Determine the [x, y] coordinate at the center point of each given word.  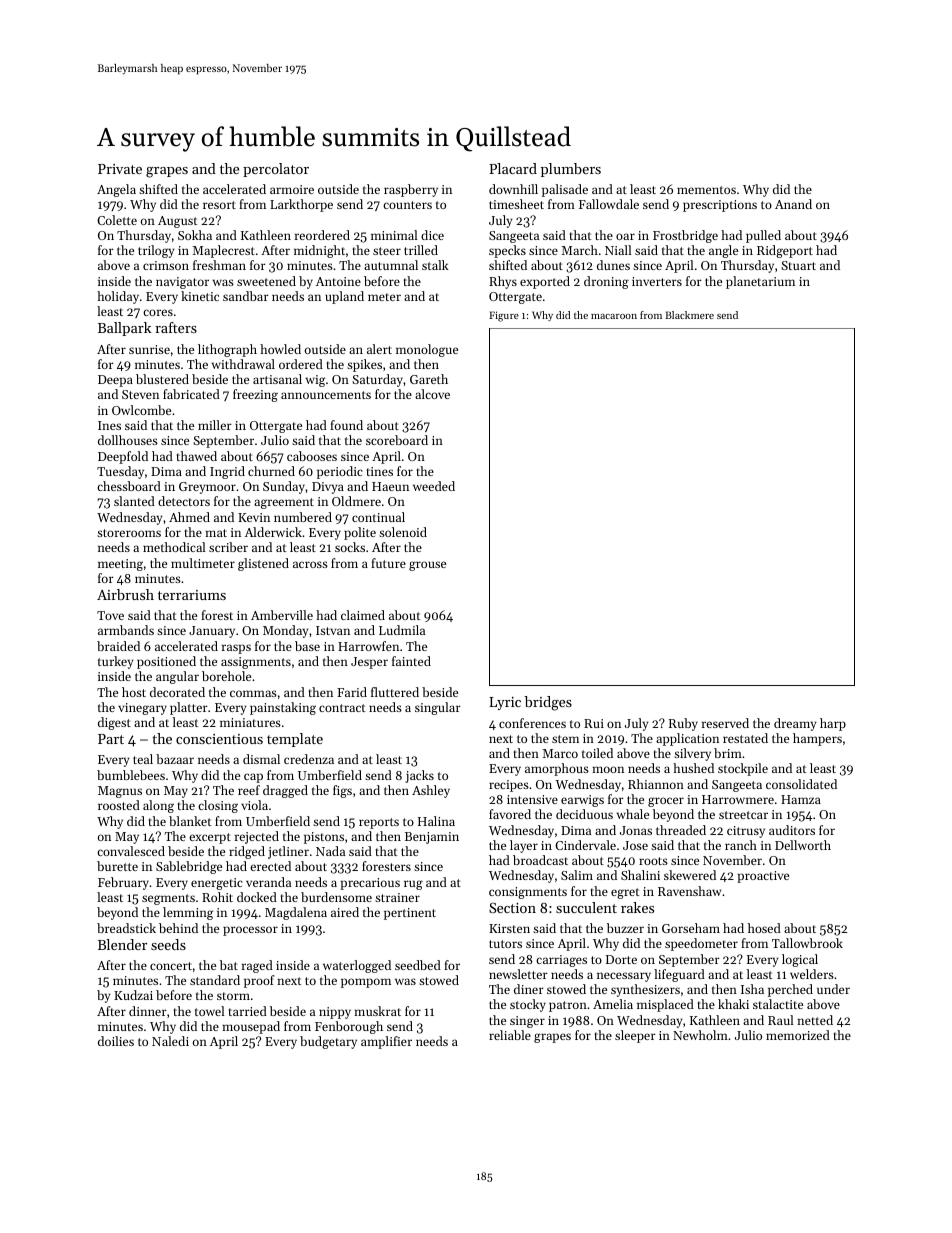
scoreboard [397, 440]
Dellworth [803, 845]
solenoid [403, 532]
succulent [586, 907]
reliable [510, 1035]
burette [117, 866]
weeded [434, 486]
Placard [513, 168]
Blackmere [689, 315]
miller [215, 425]
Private [120, 169]
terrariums [192, 595]
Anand [793, 204]
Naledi [170, 1041]
